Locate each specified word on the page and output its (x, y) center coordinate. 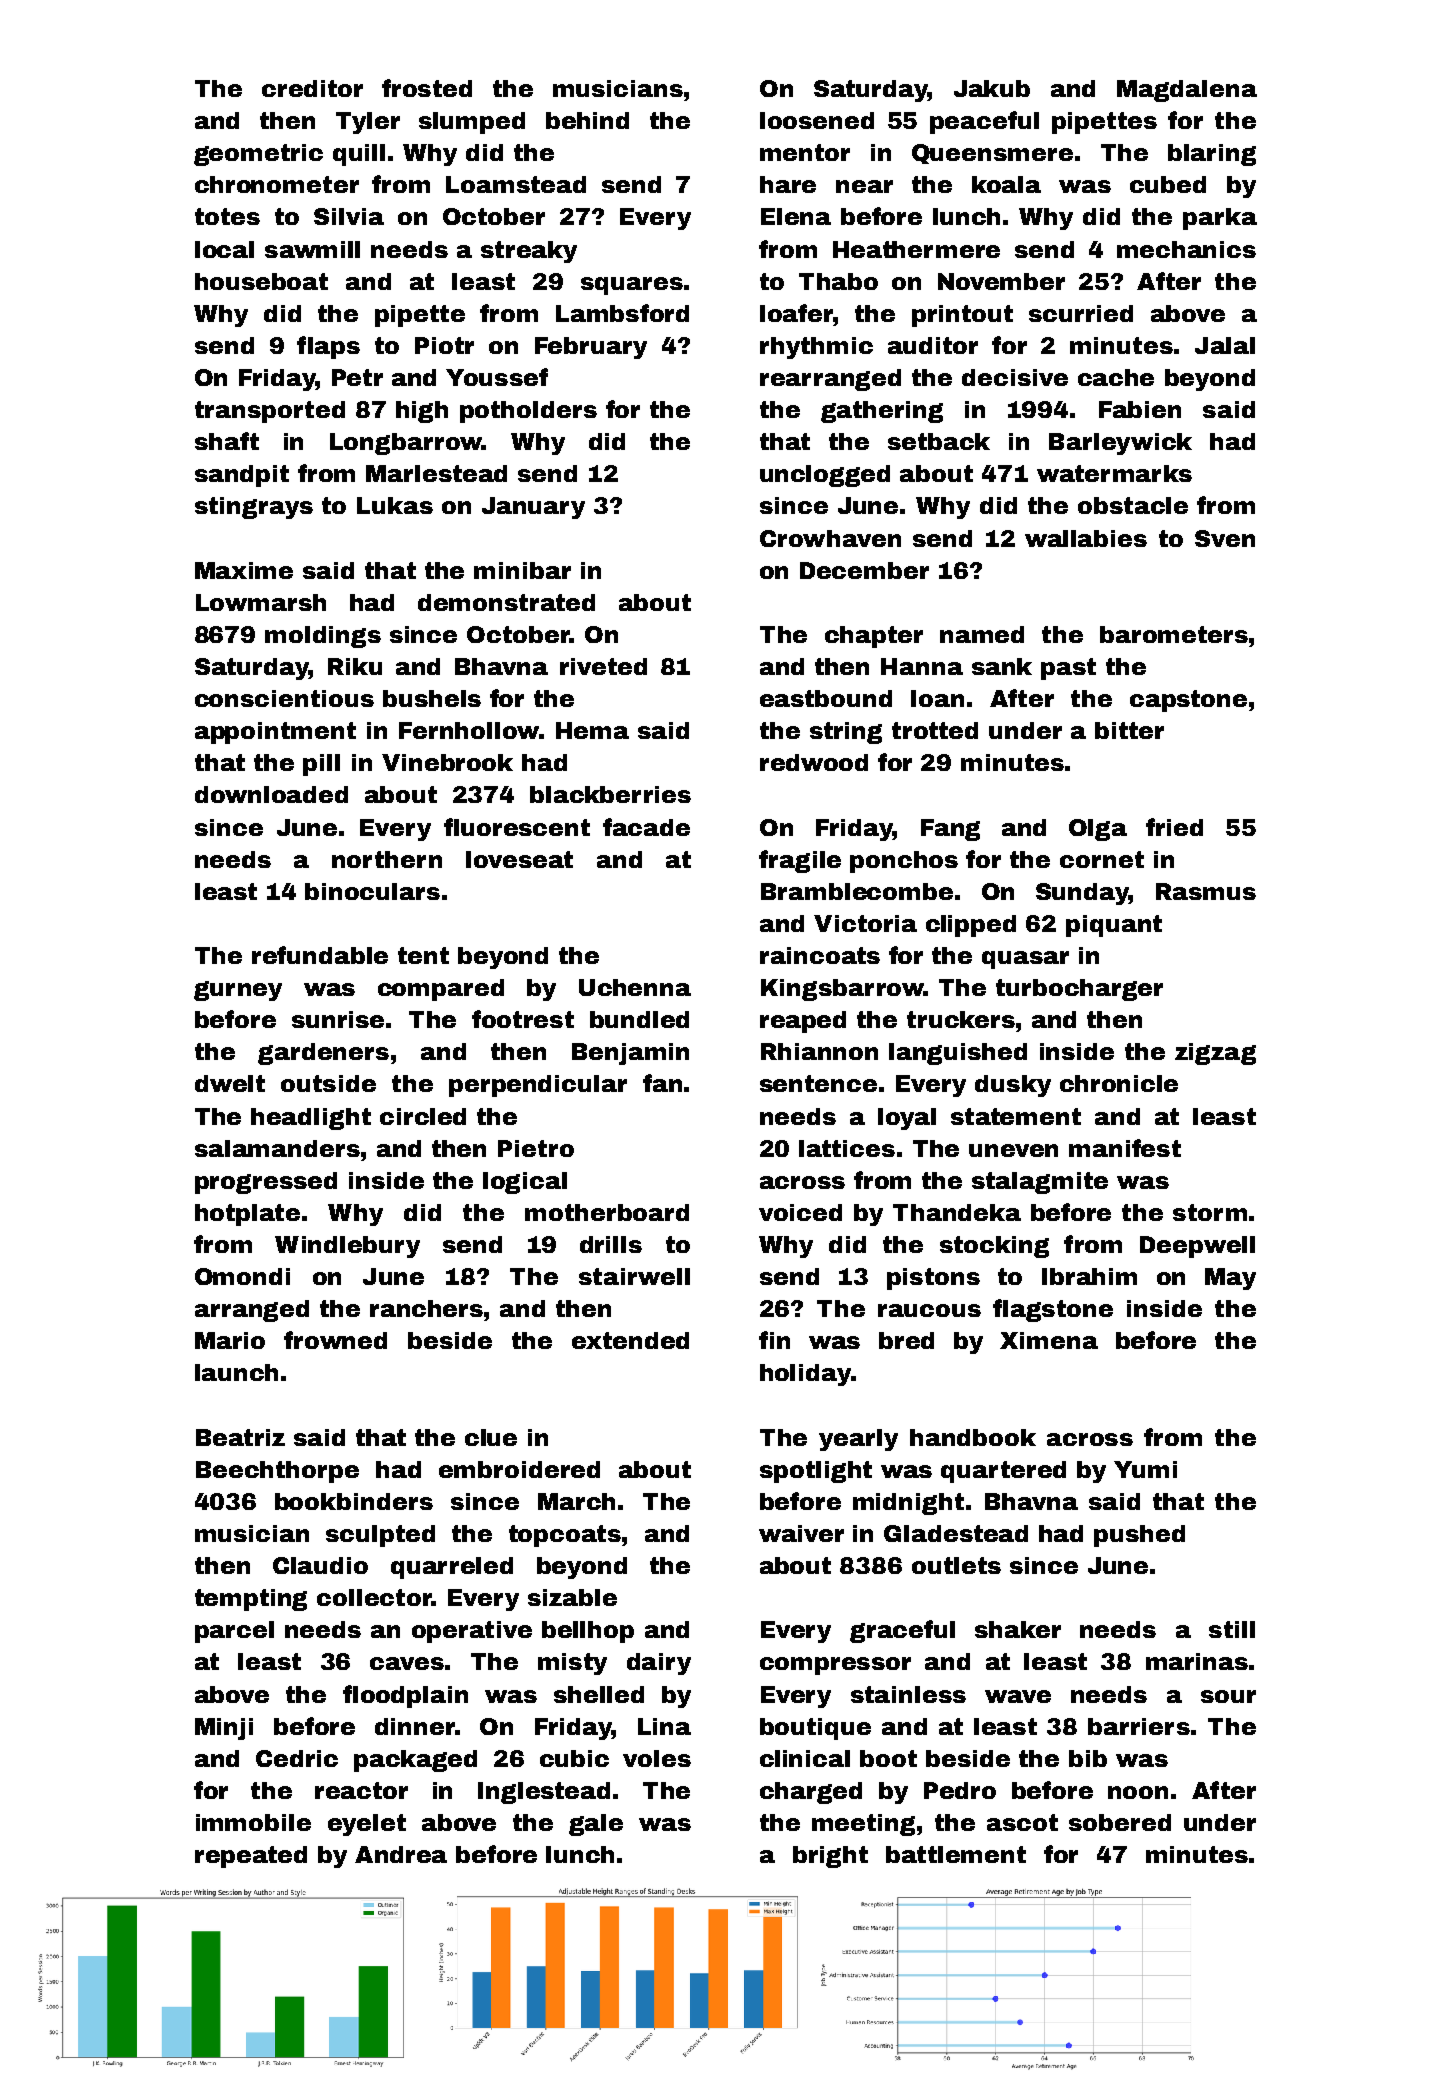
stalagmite (1040, 1183)
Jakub (992, 88)
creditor (312, 88)
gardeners (323, 1054)
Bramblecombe (857, 891)
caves (407, 1663)
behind (587, 120)
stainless (908, 1694)
